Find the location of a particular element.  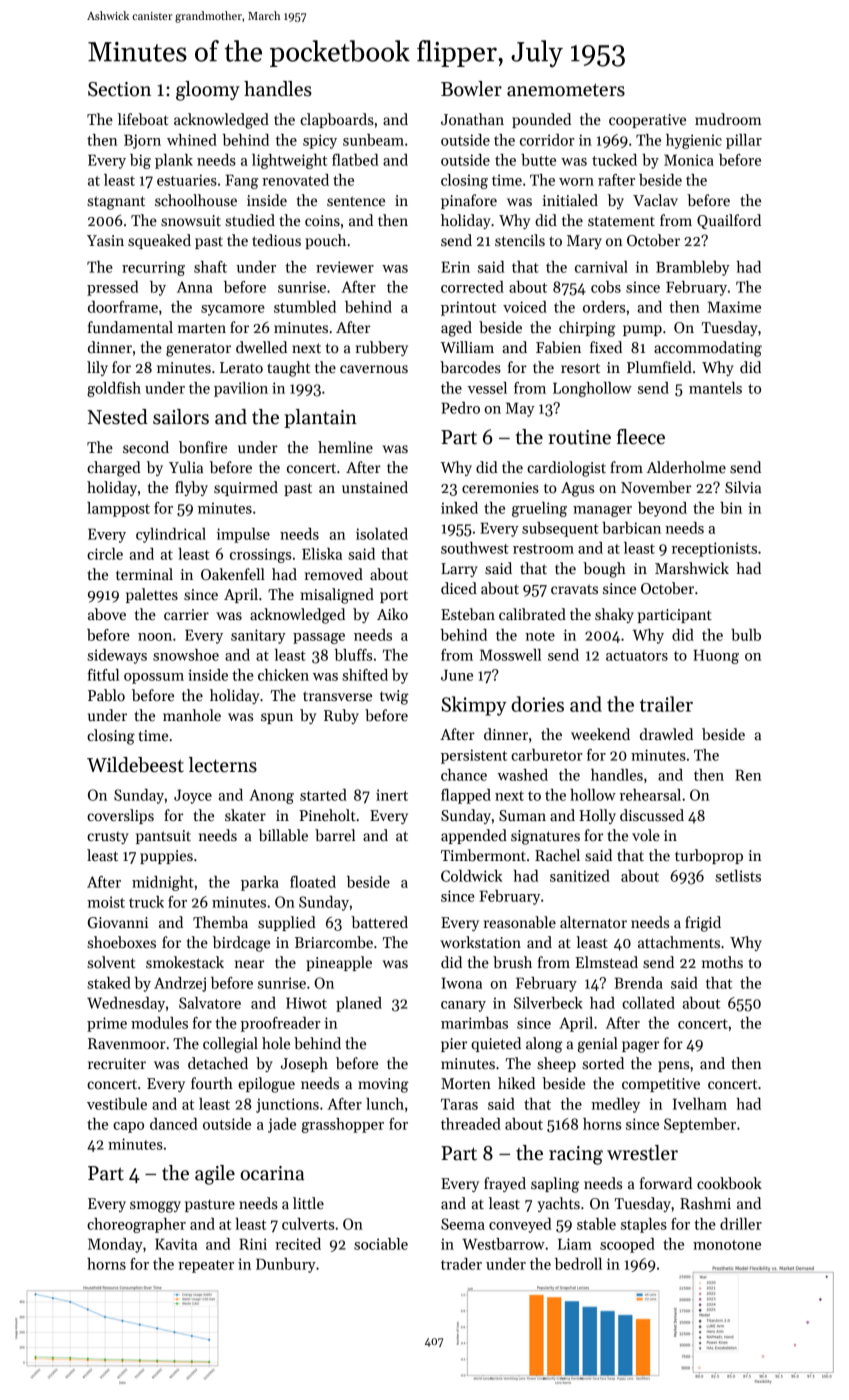

moving is located at coordinates (383, 1085).
